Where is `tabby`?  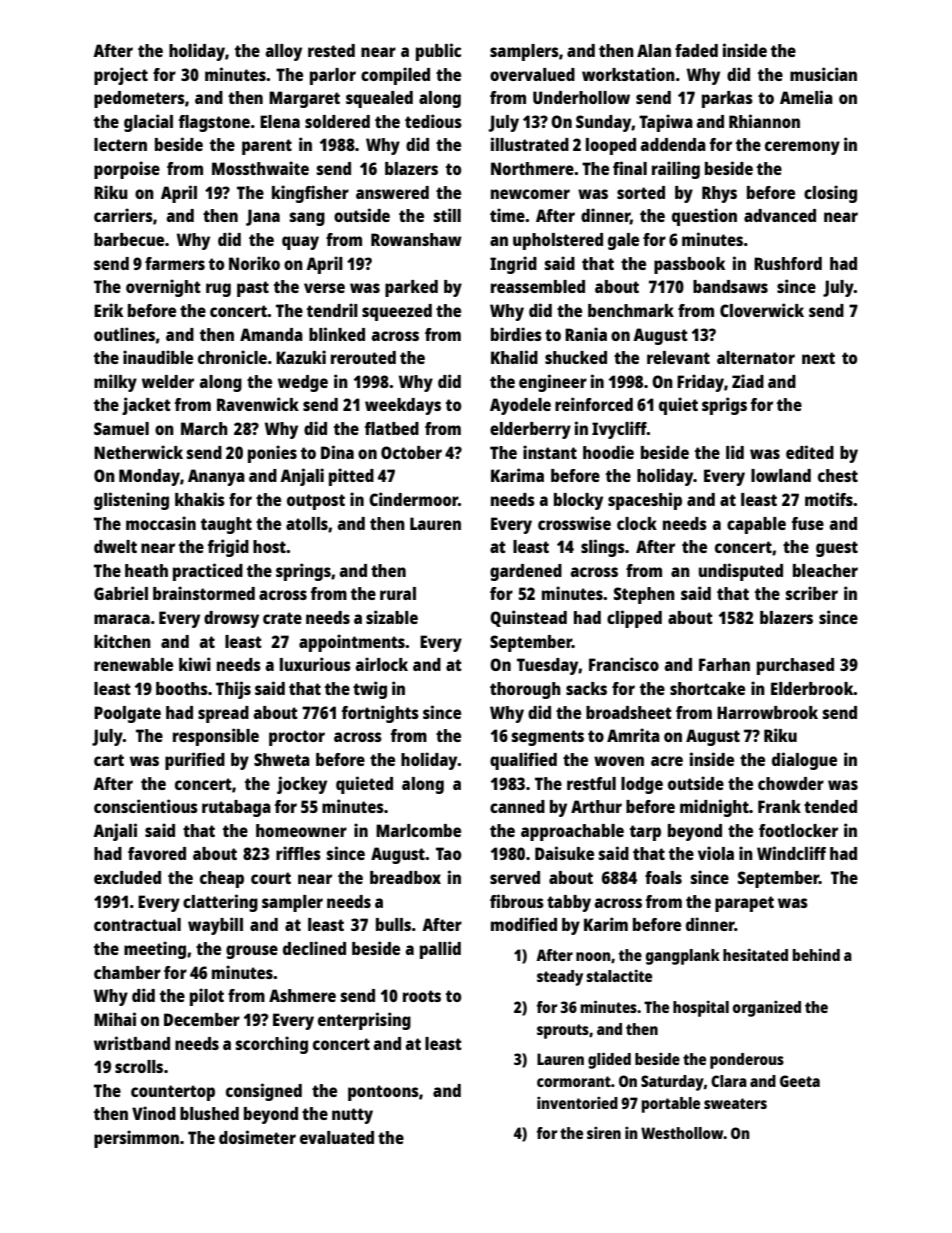
tabby is located at coordinates (569, 903).
